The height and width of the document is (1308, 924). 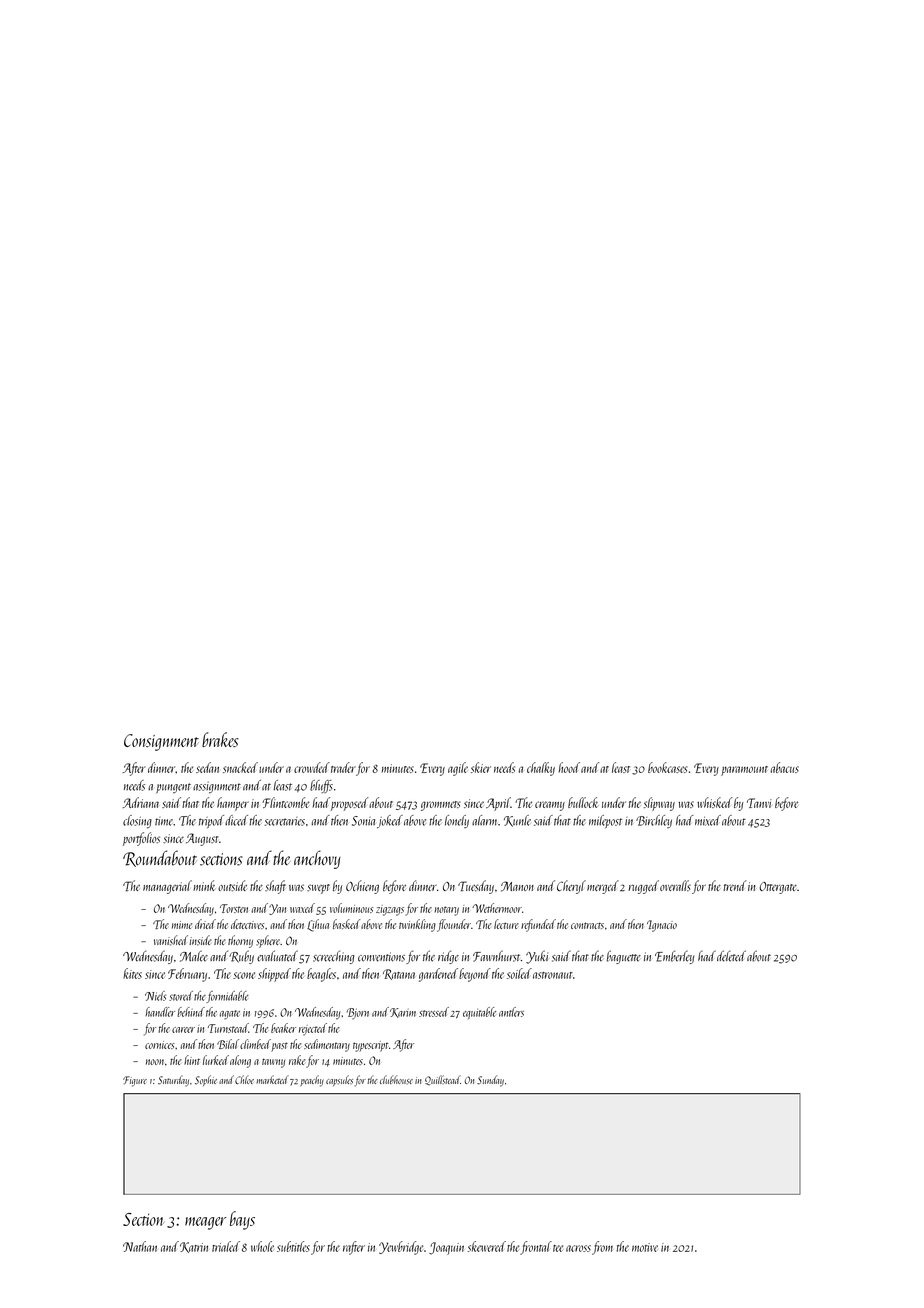 I want to click on skier, so click(x=481, y=767).
